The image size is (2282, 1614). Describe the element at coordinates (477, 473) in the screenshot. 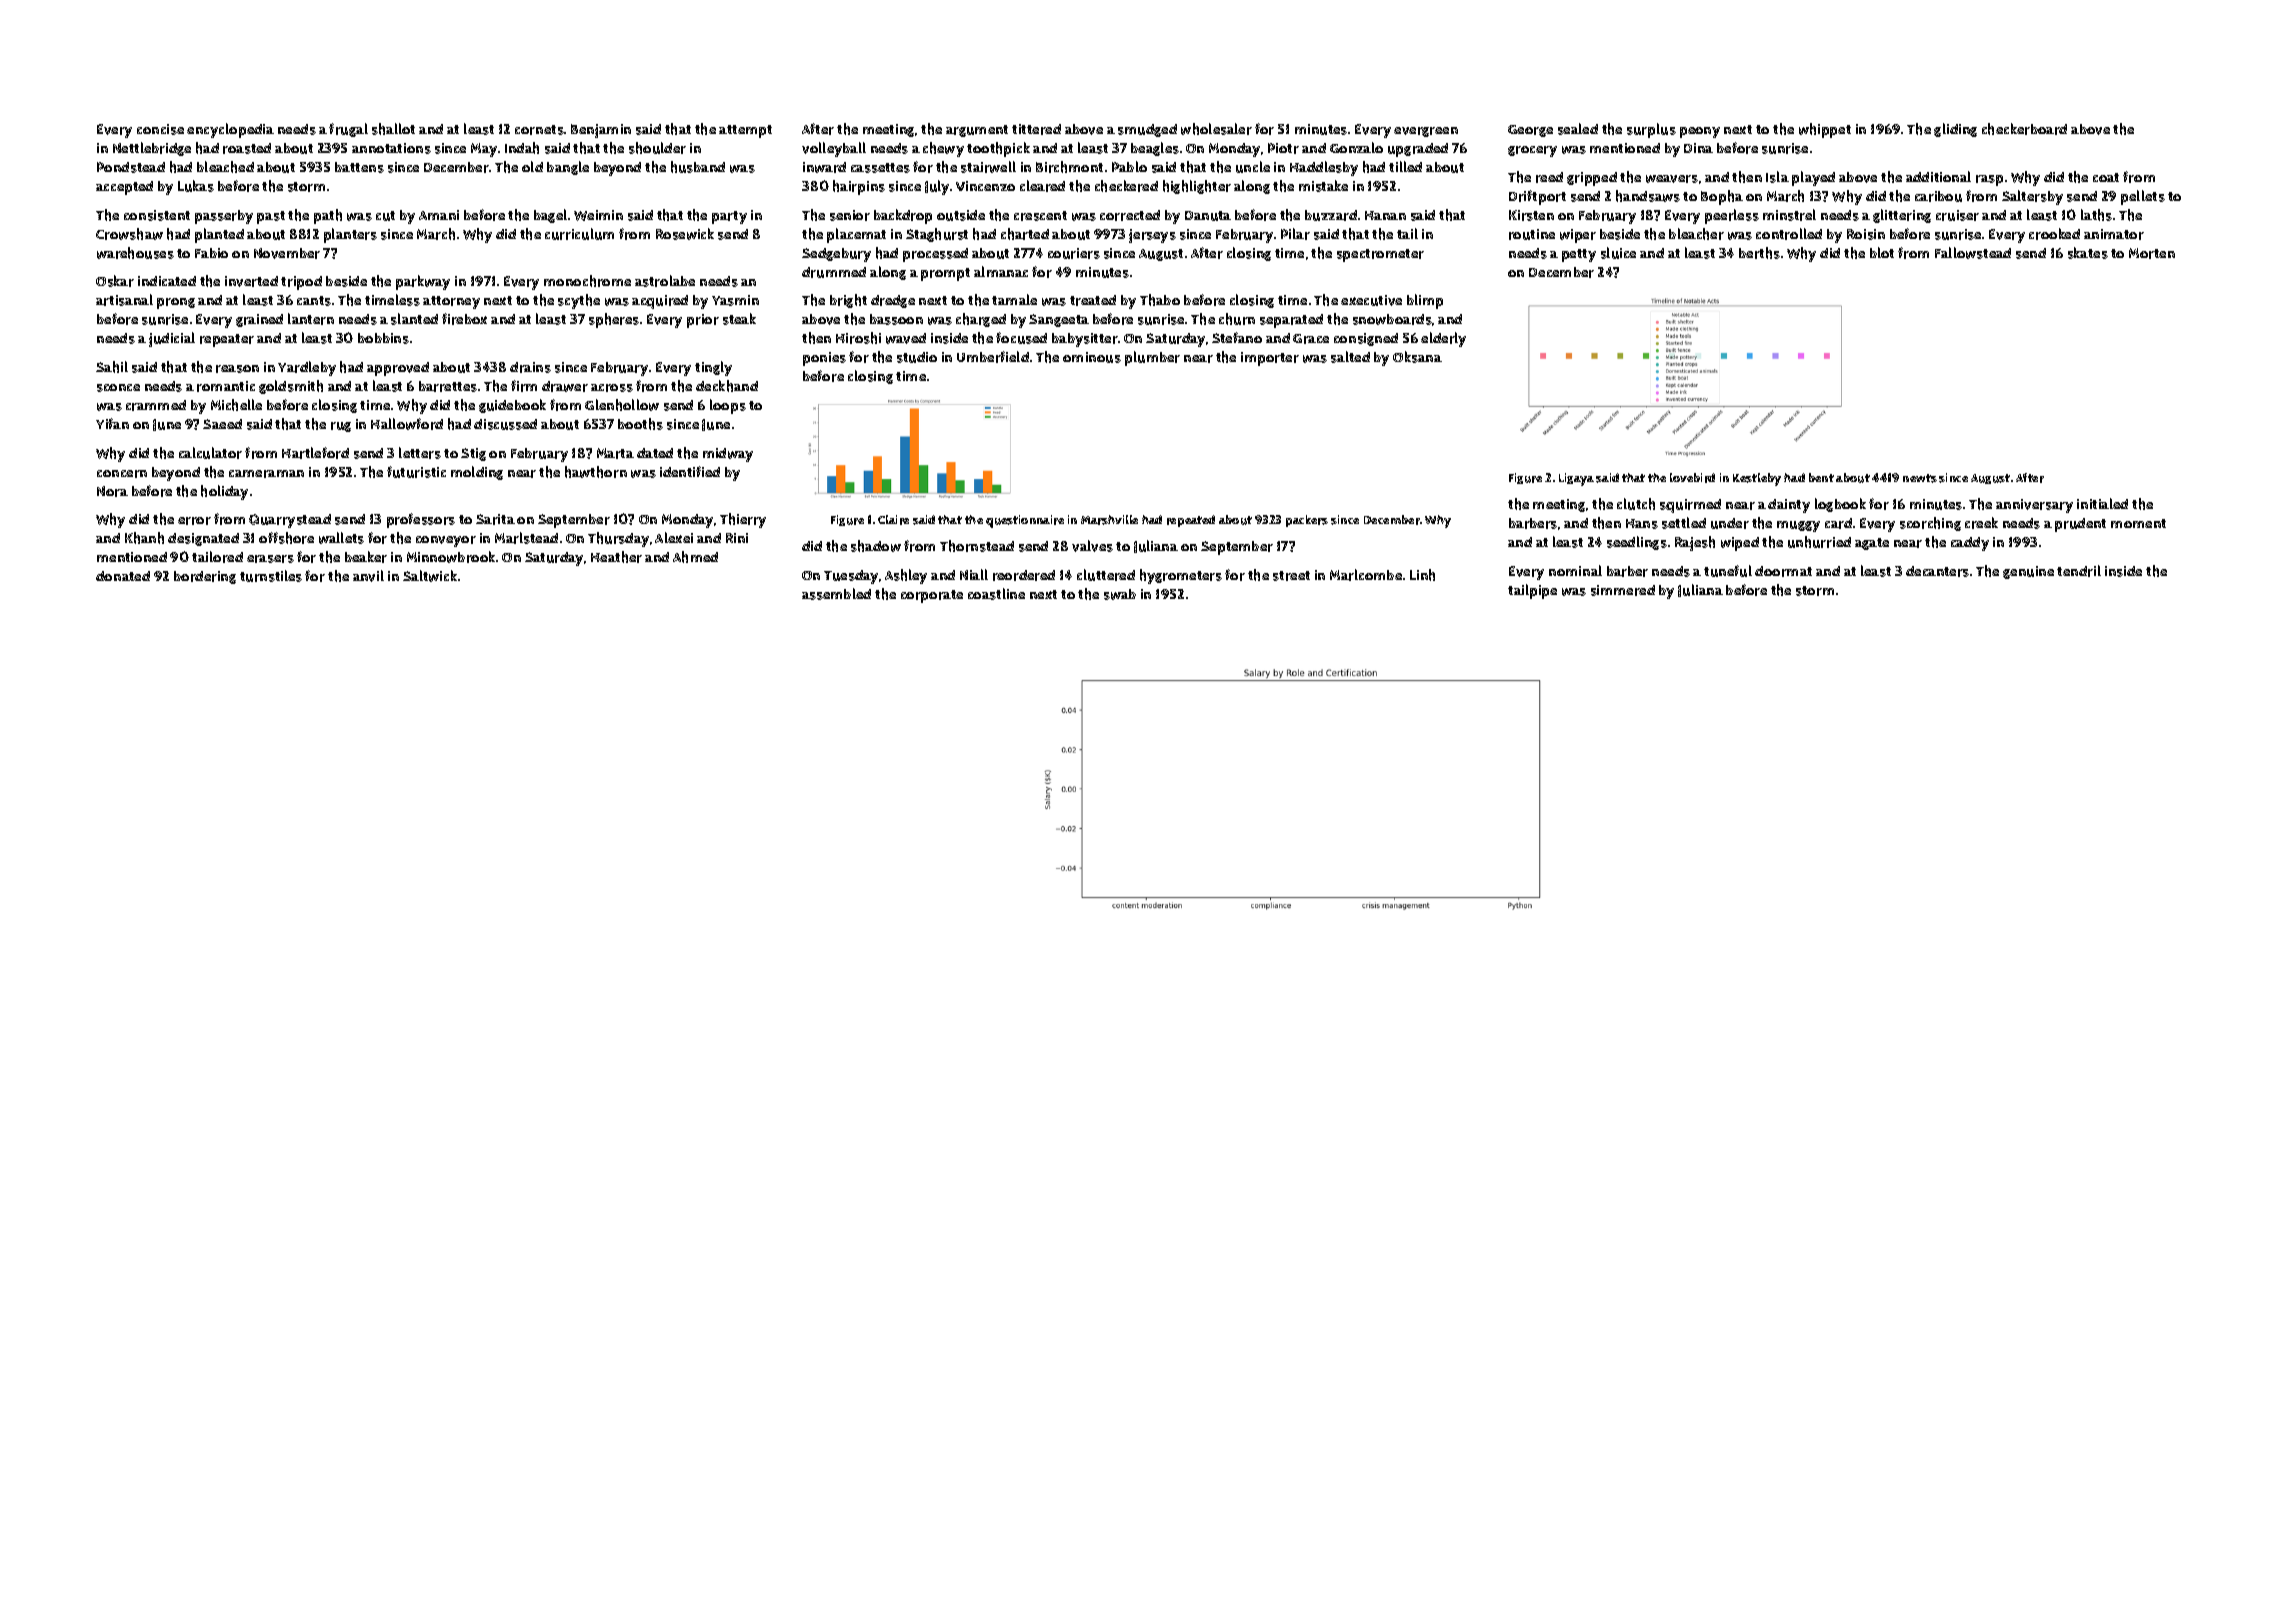

I see `molding` at that location.
